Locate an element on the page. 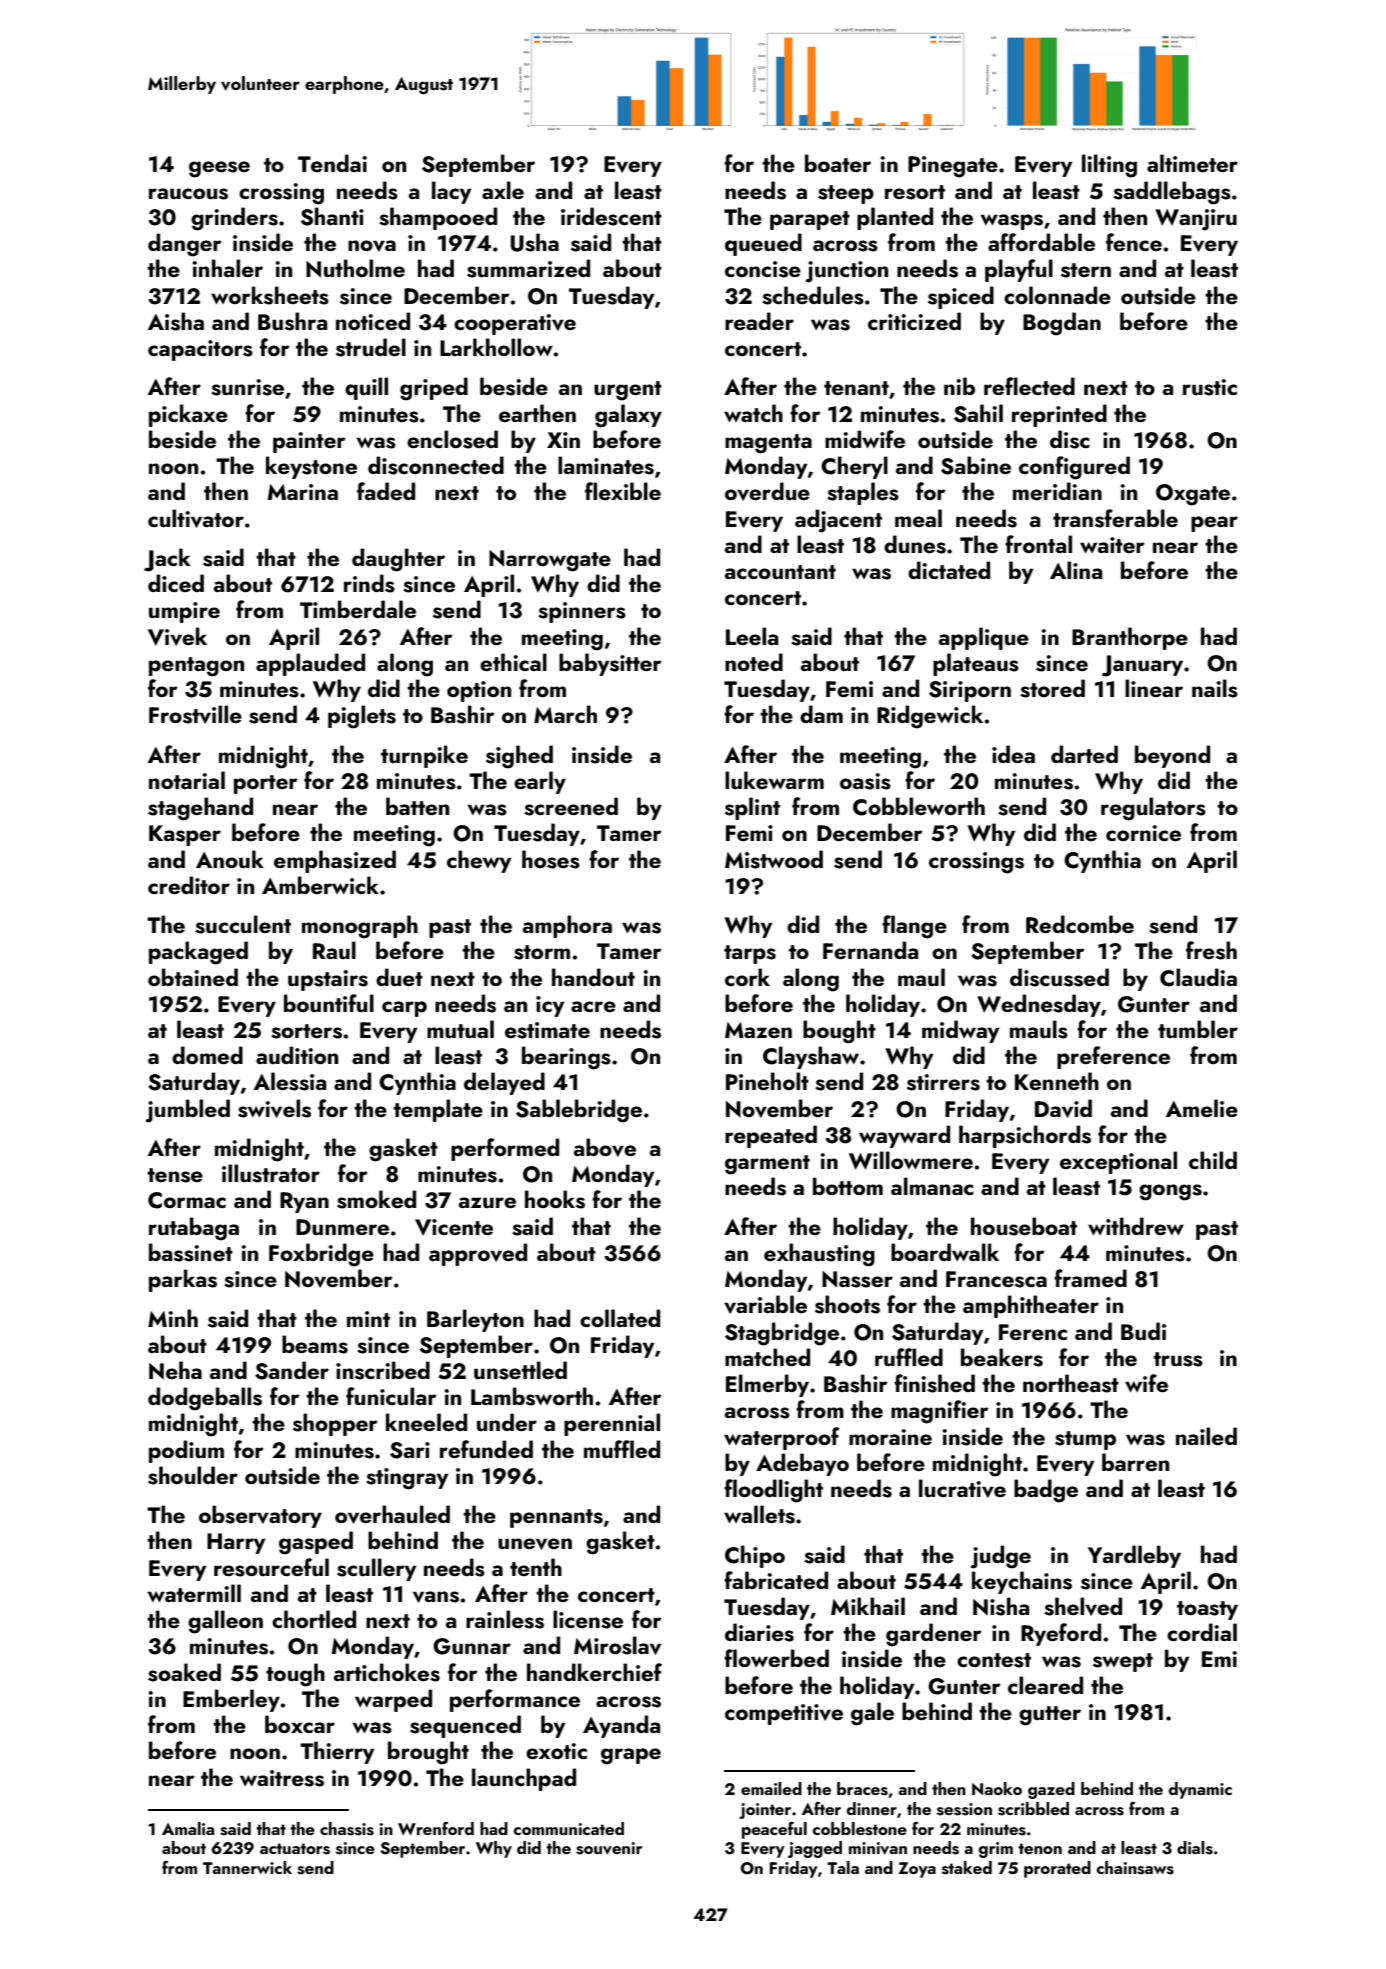 The image size is (1386, 1969). child is located at coordinates (1213, 1160).
